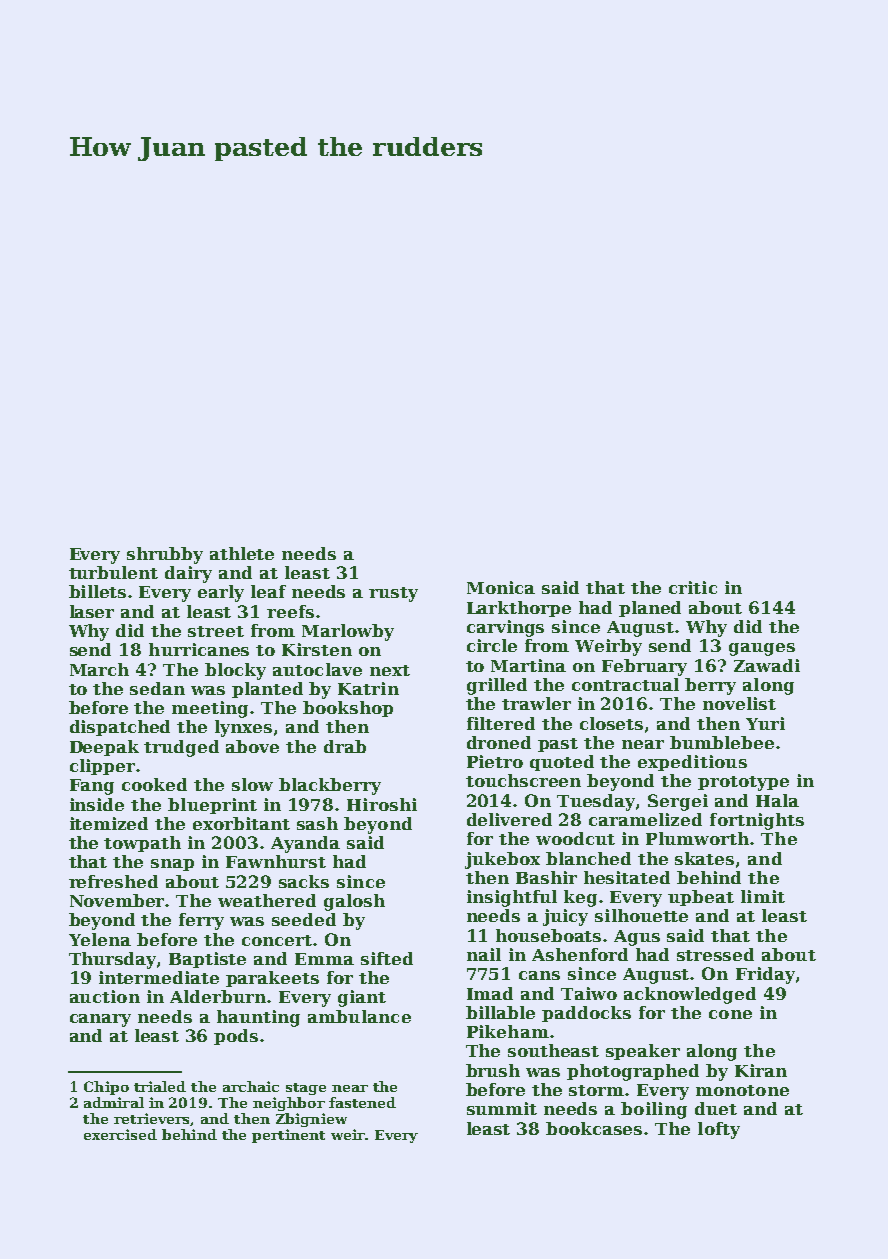 Image resolution: width=888 pixels, height=1259 pixels. I want to click on canary, so click(100, 1020).
